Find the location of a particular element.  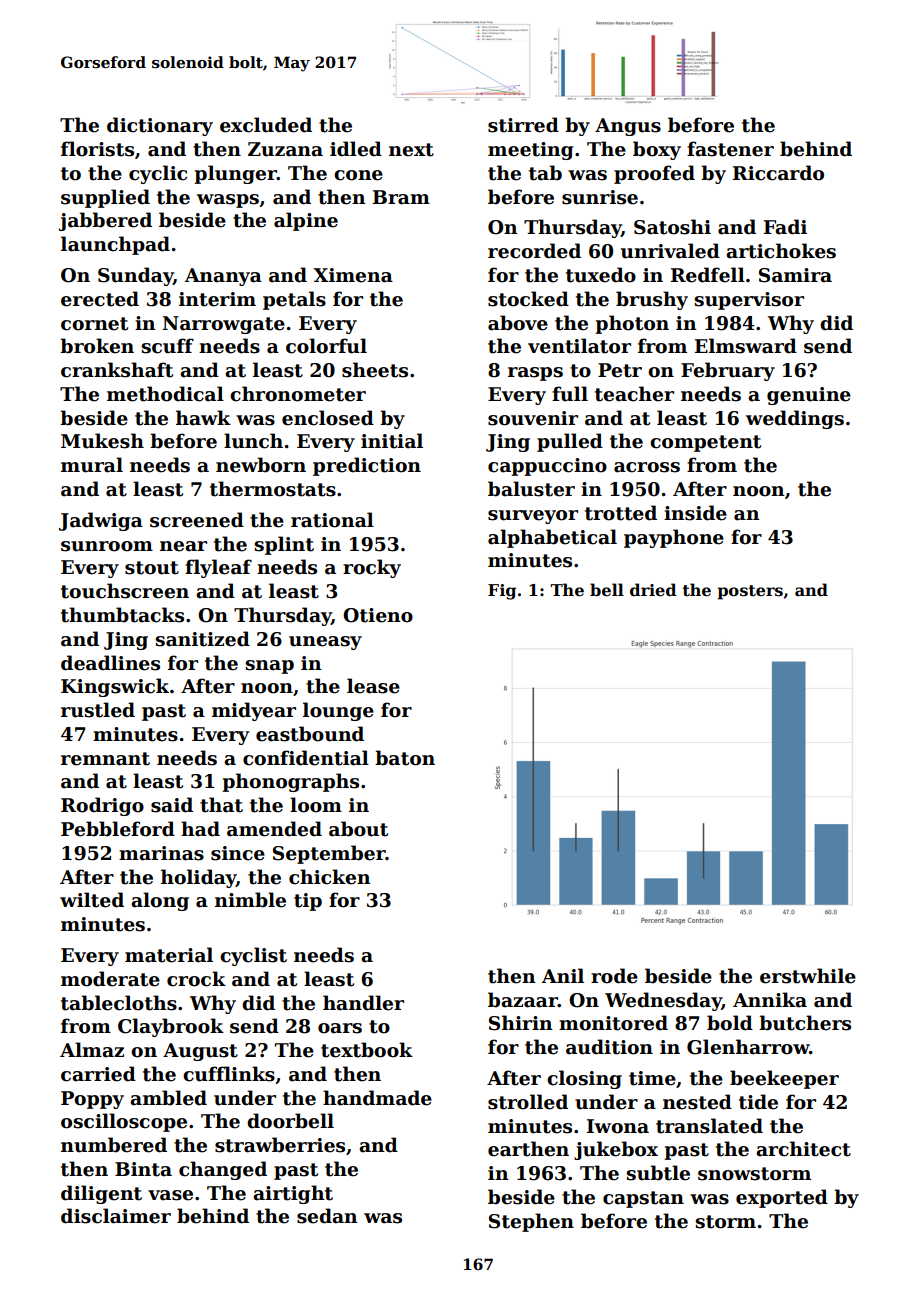

oscilloscope is located at coordinates (124, 1122).
